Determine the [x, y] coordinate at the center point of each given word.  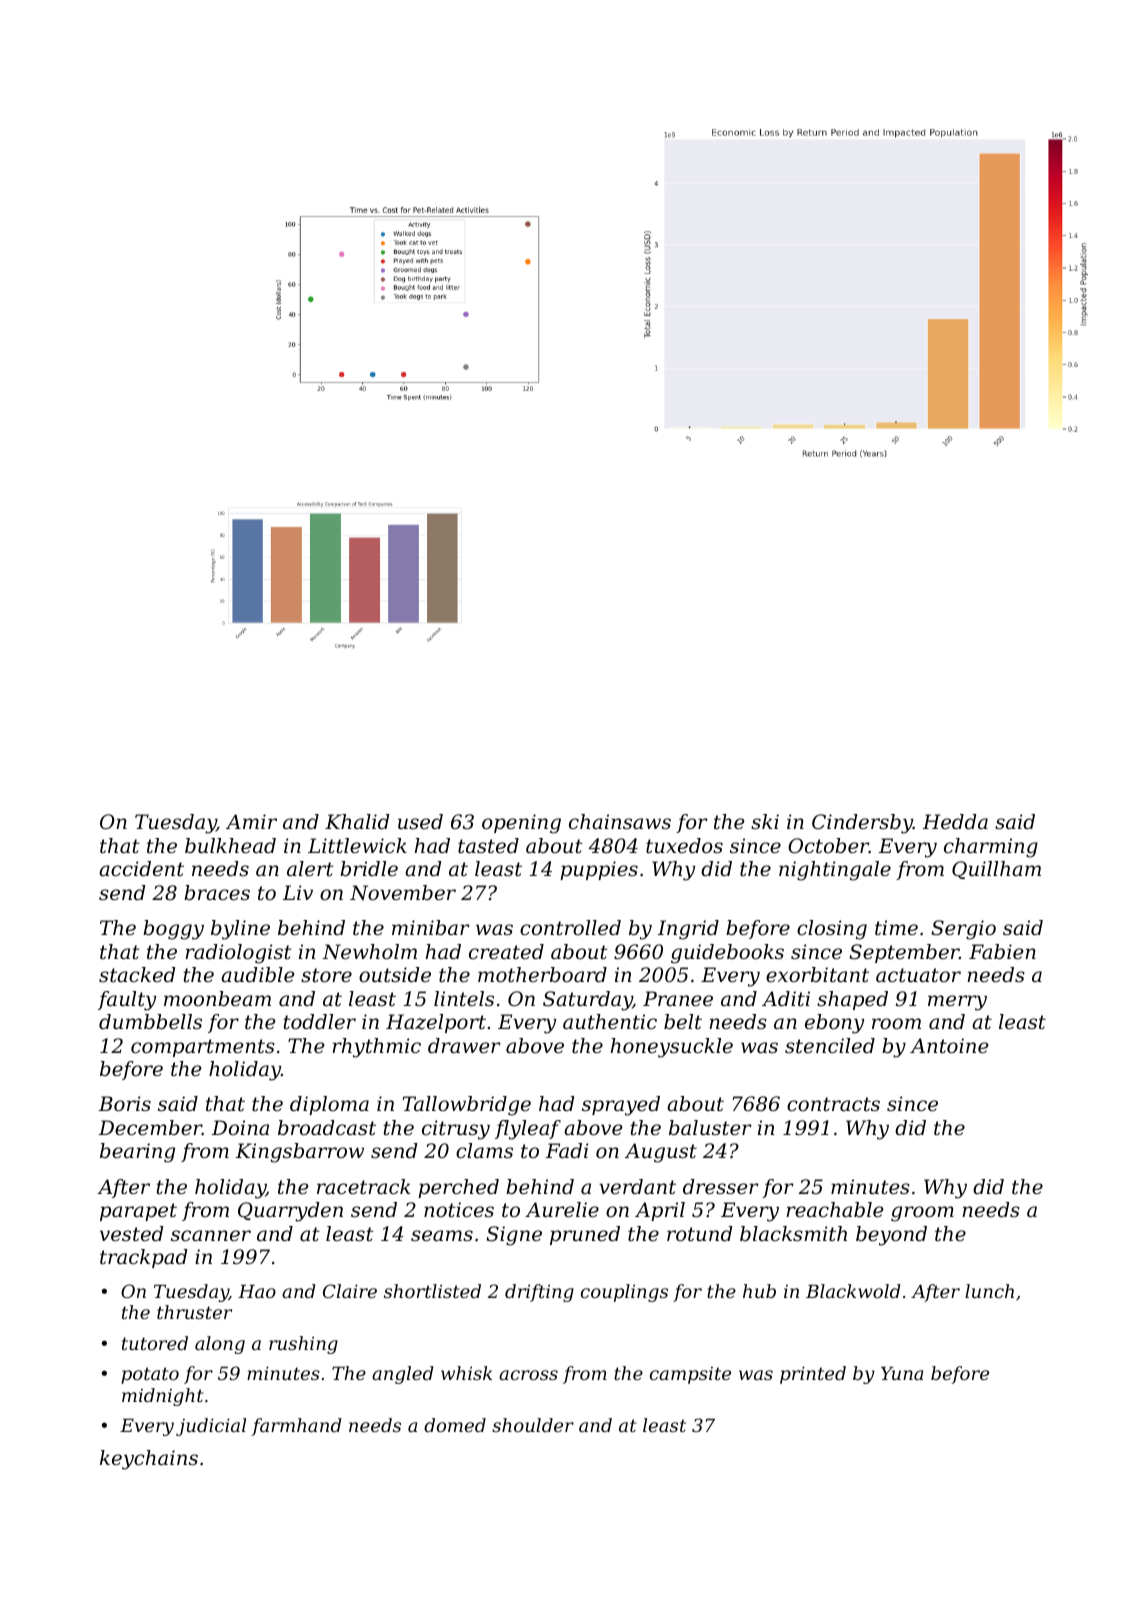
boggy [173, 930]
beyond [891, 1236]
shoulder [533, 1425]
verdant [637, 1187]
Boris [125, 1104]
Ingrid [688, 930]
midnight [162, 1397]
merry [957, 1003]
